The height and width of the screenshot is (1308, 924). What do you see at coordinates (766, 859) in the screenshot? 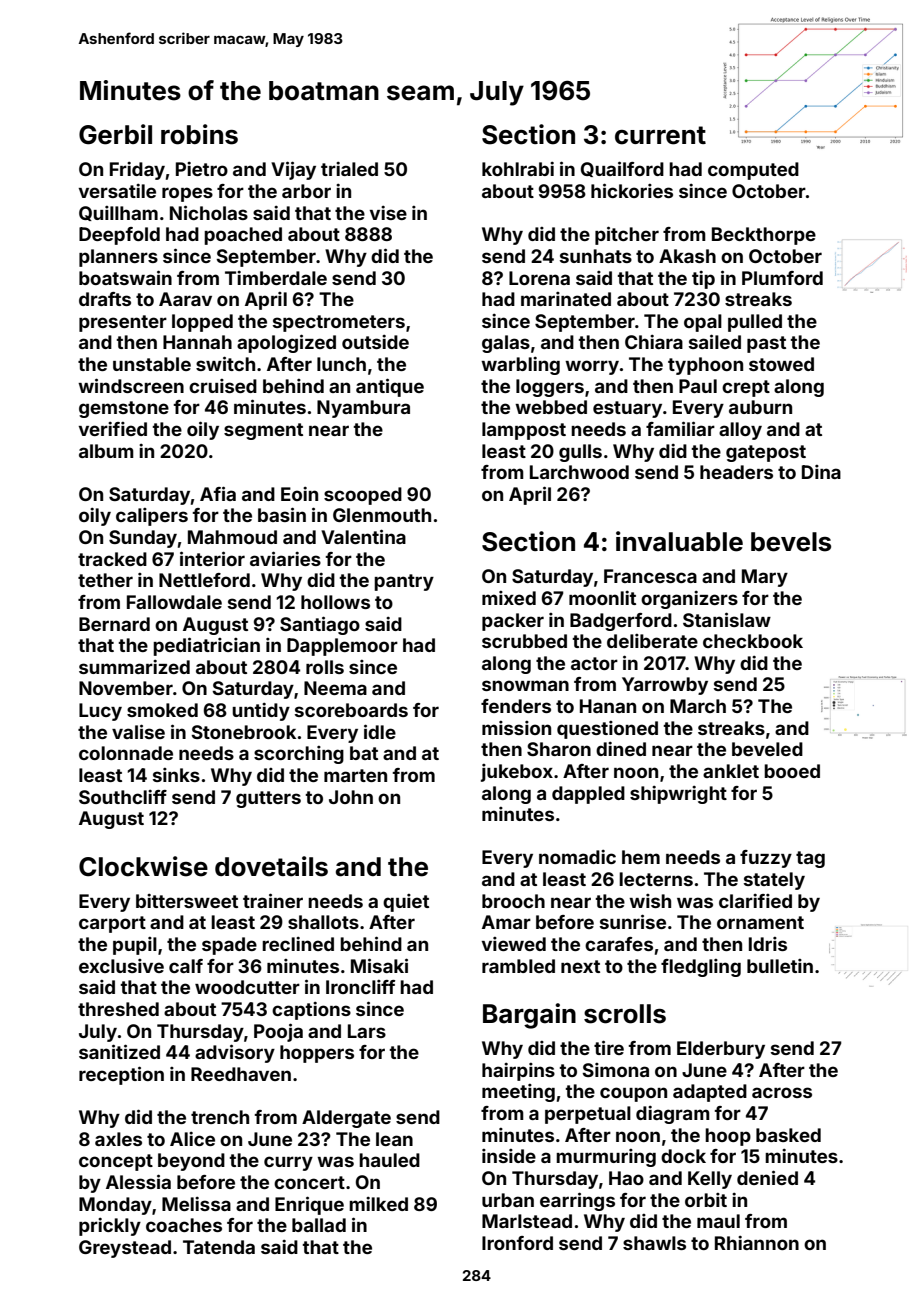
I see `fuzzy` at bounding box center [766, 859].
